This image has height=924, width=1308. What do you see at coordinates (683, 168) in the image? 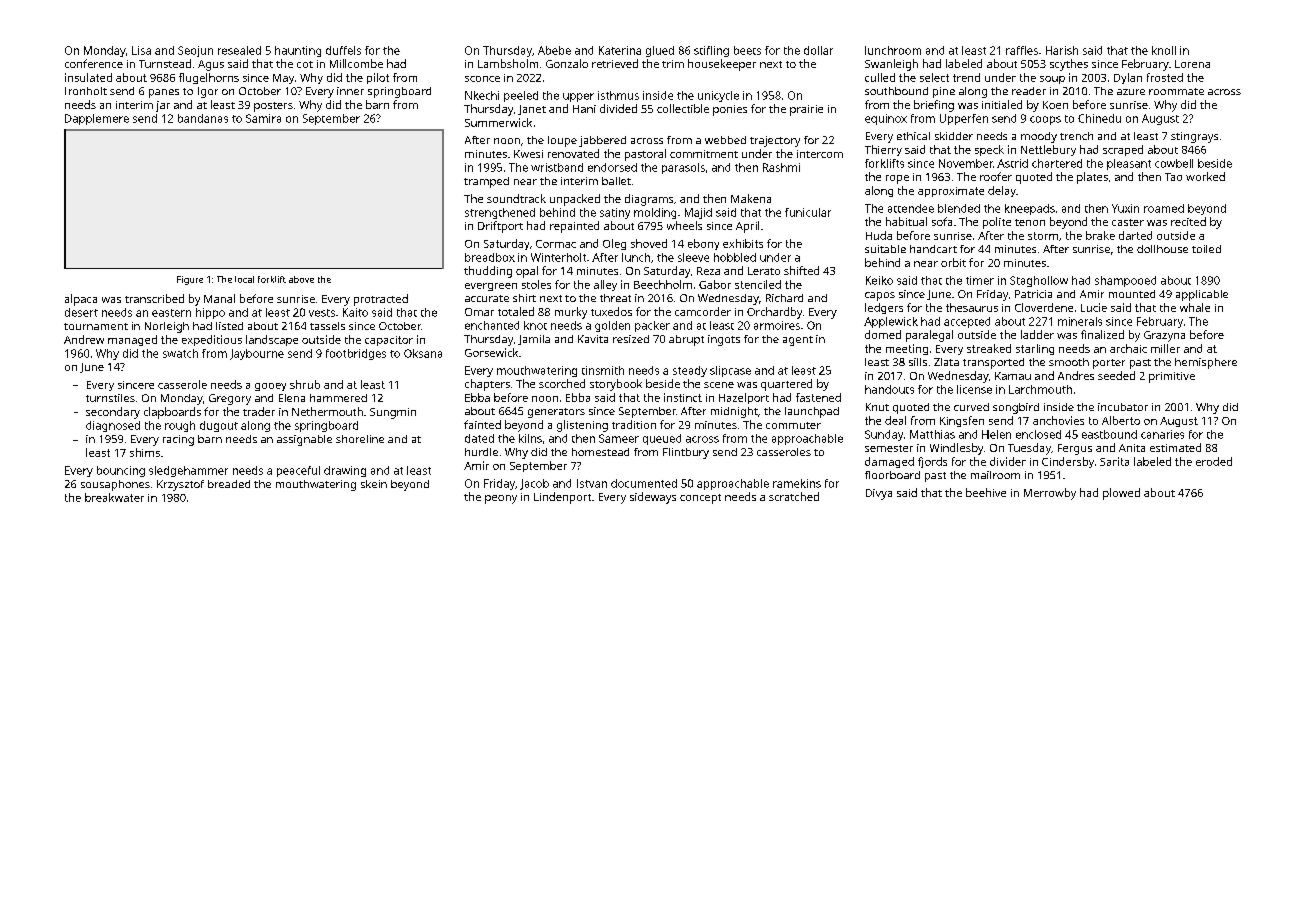
I see `parasols` at bounding box center [683, 168].
